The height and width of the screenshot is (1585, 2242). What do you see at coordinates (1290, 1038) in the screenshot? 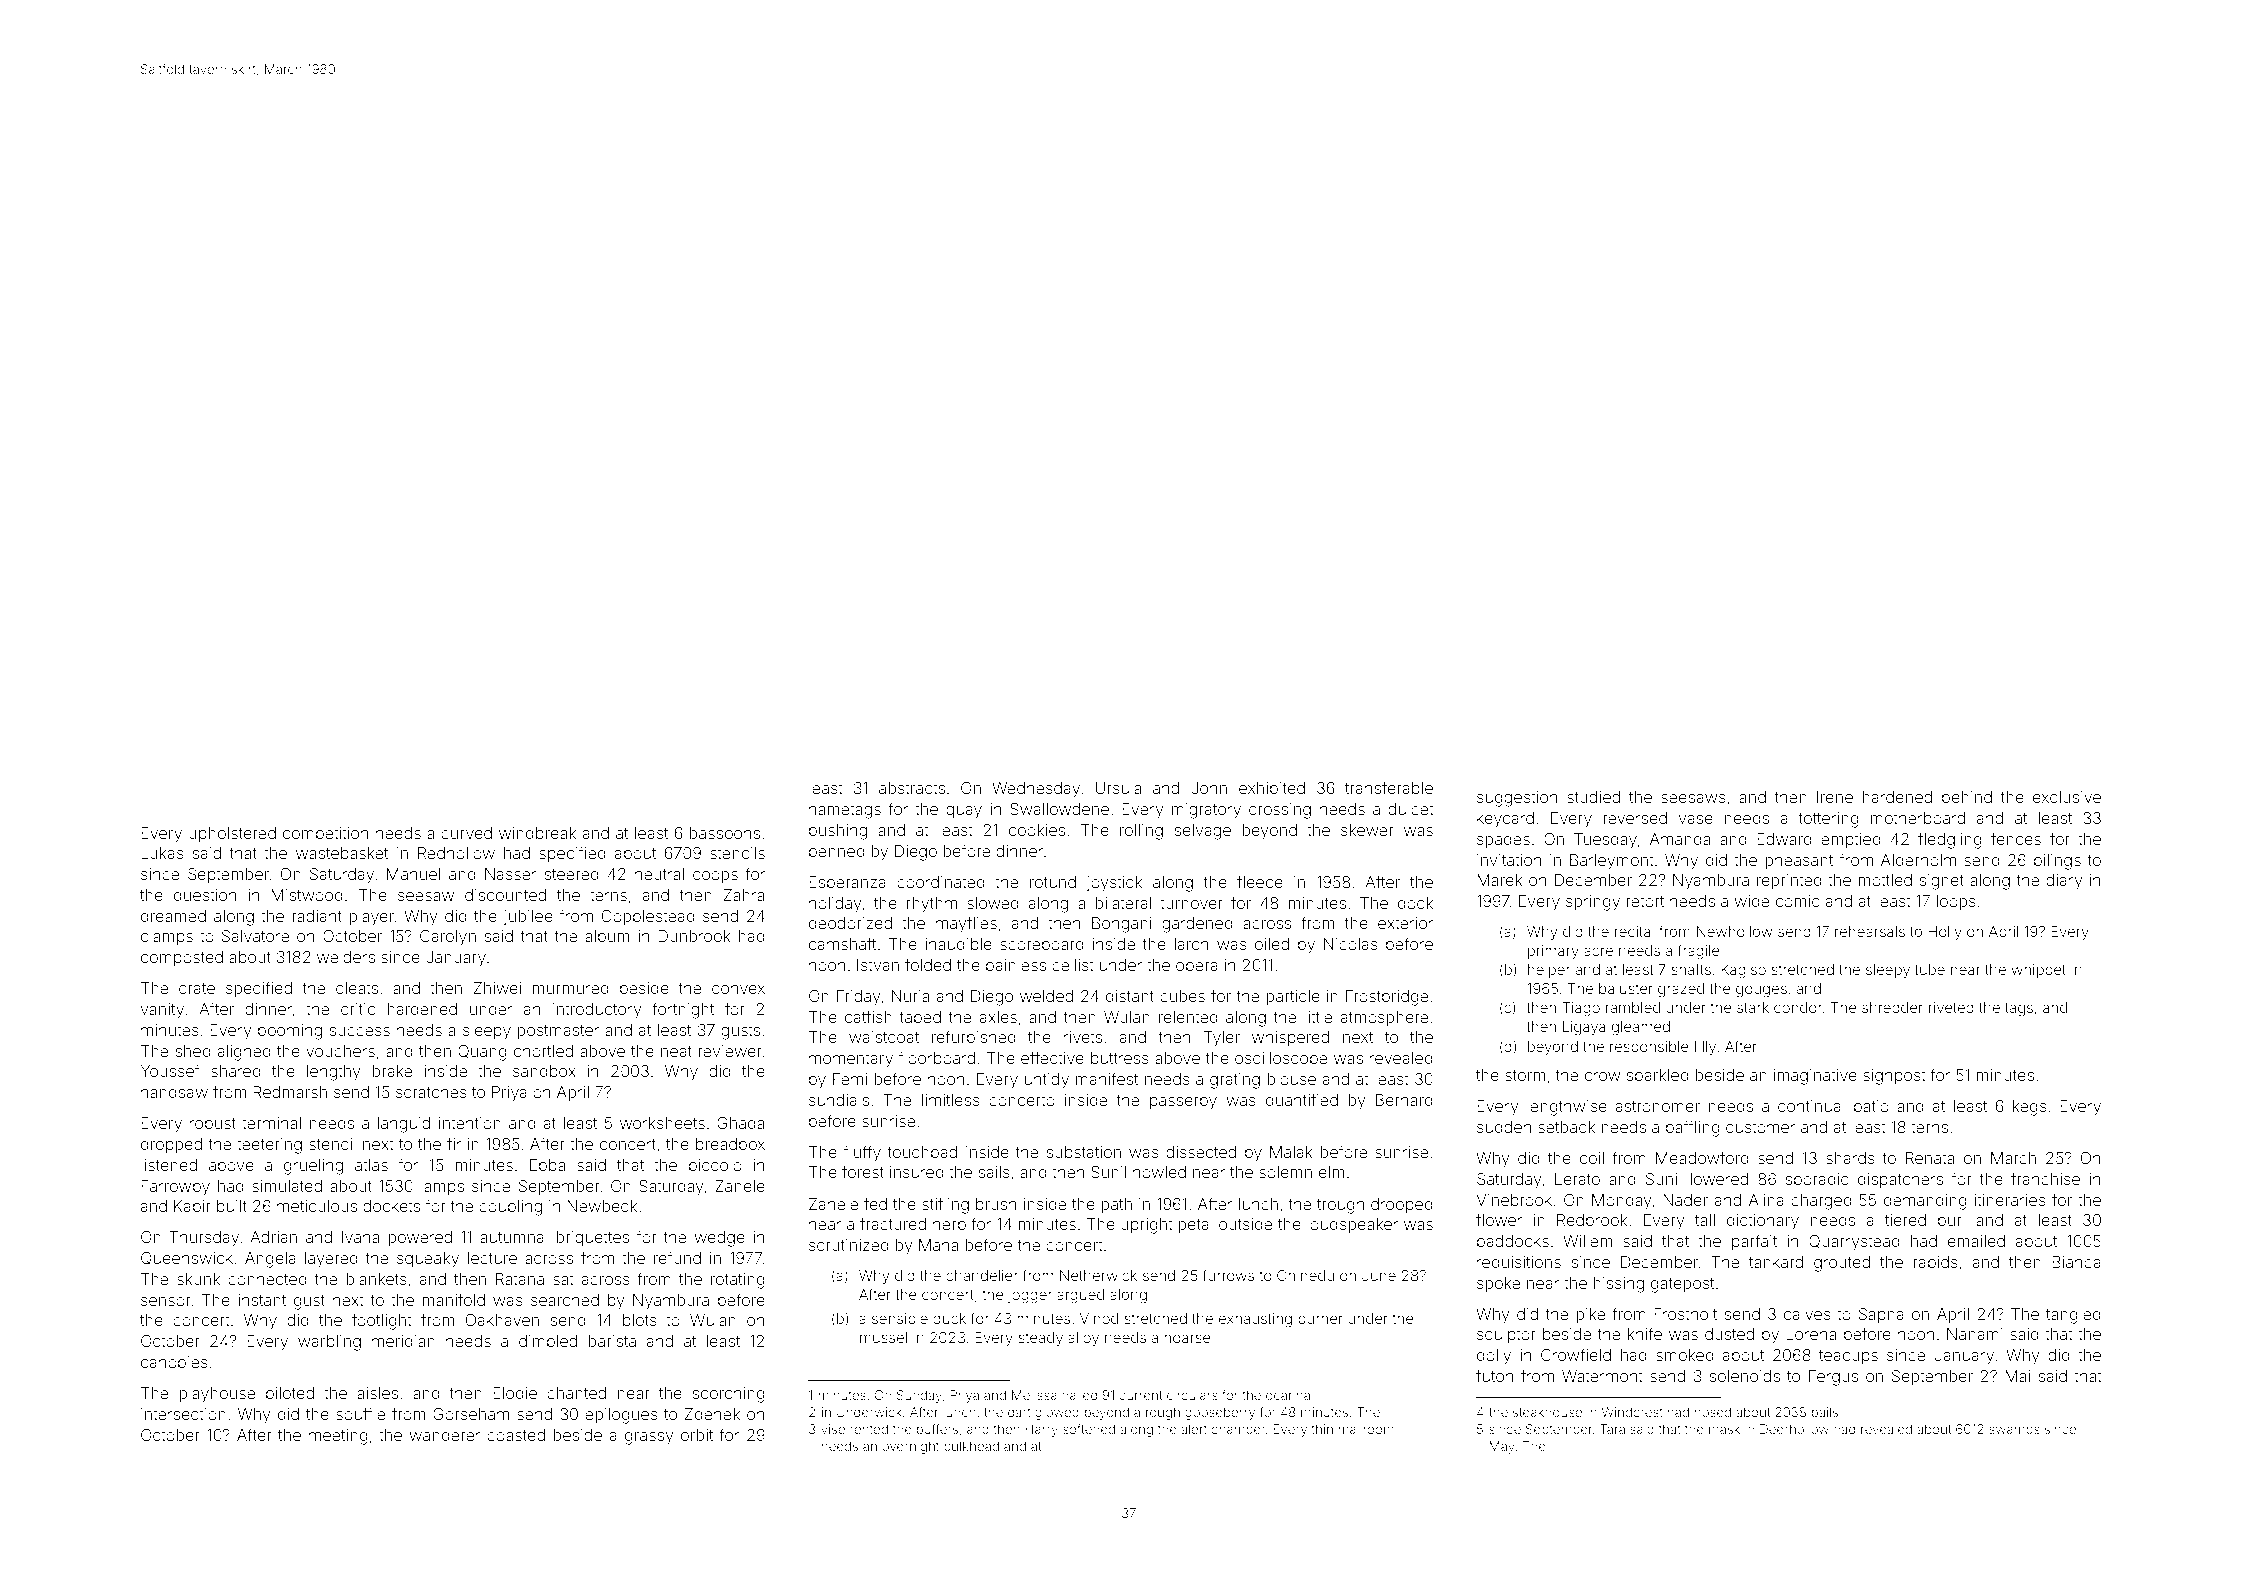
I see `whispered` at bounding box center [1290, 1038].
